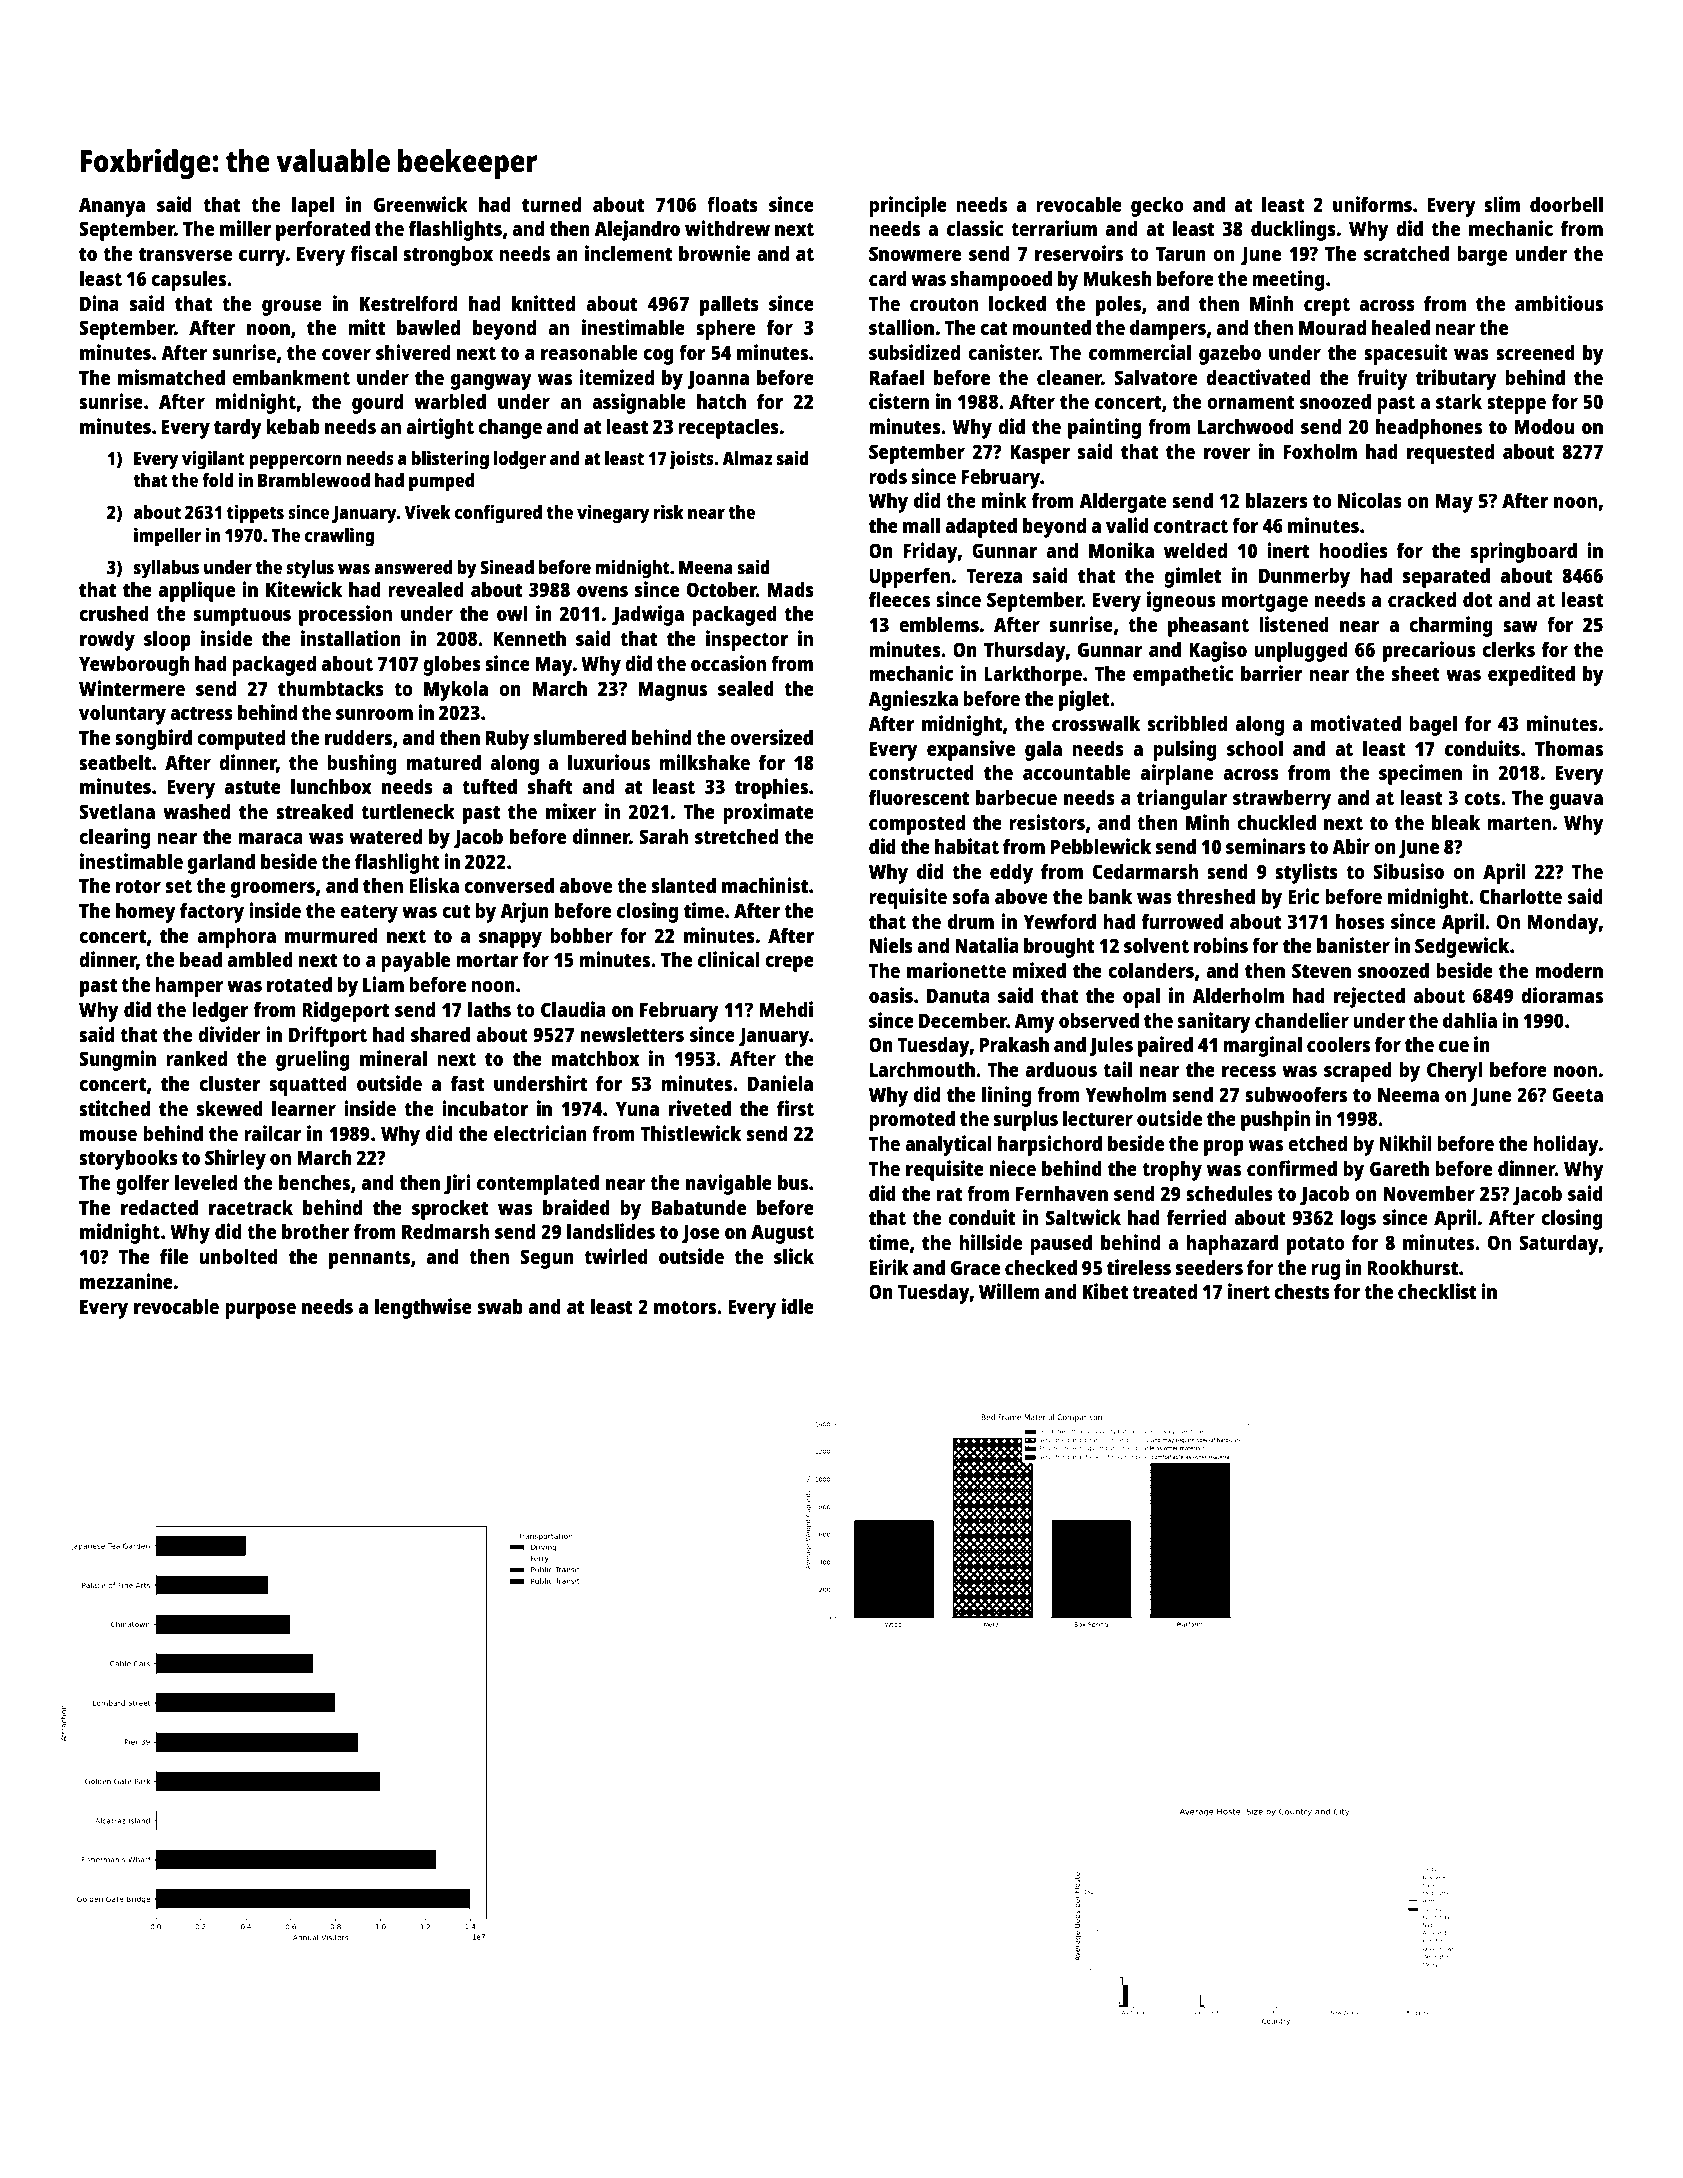  Describe the element at coordinates (1003, 352) in the document. I see `canister` at that location.
